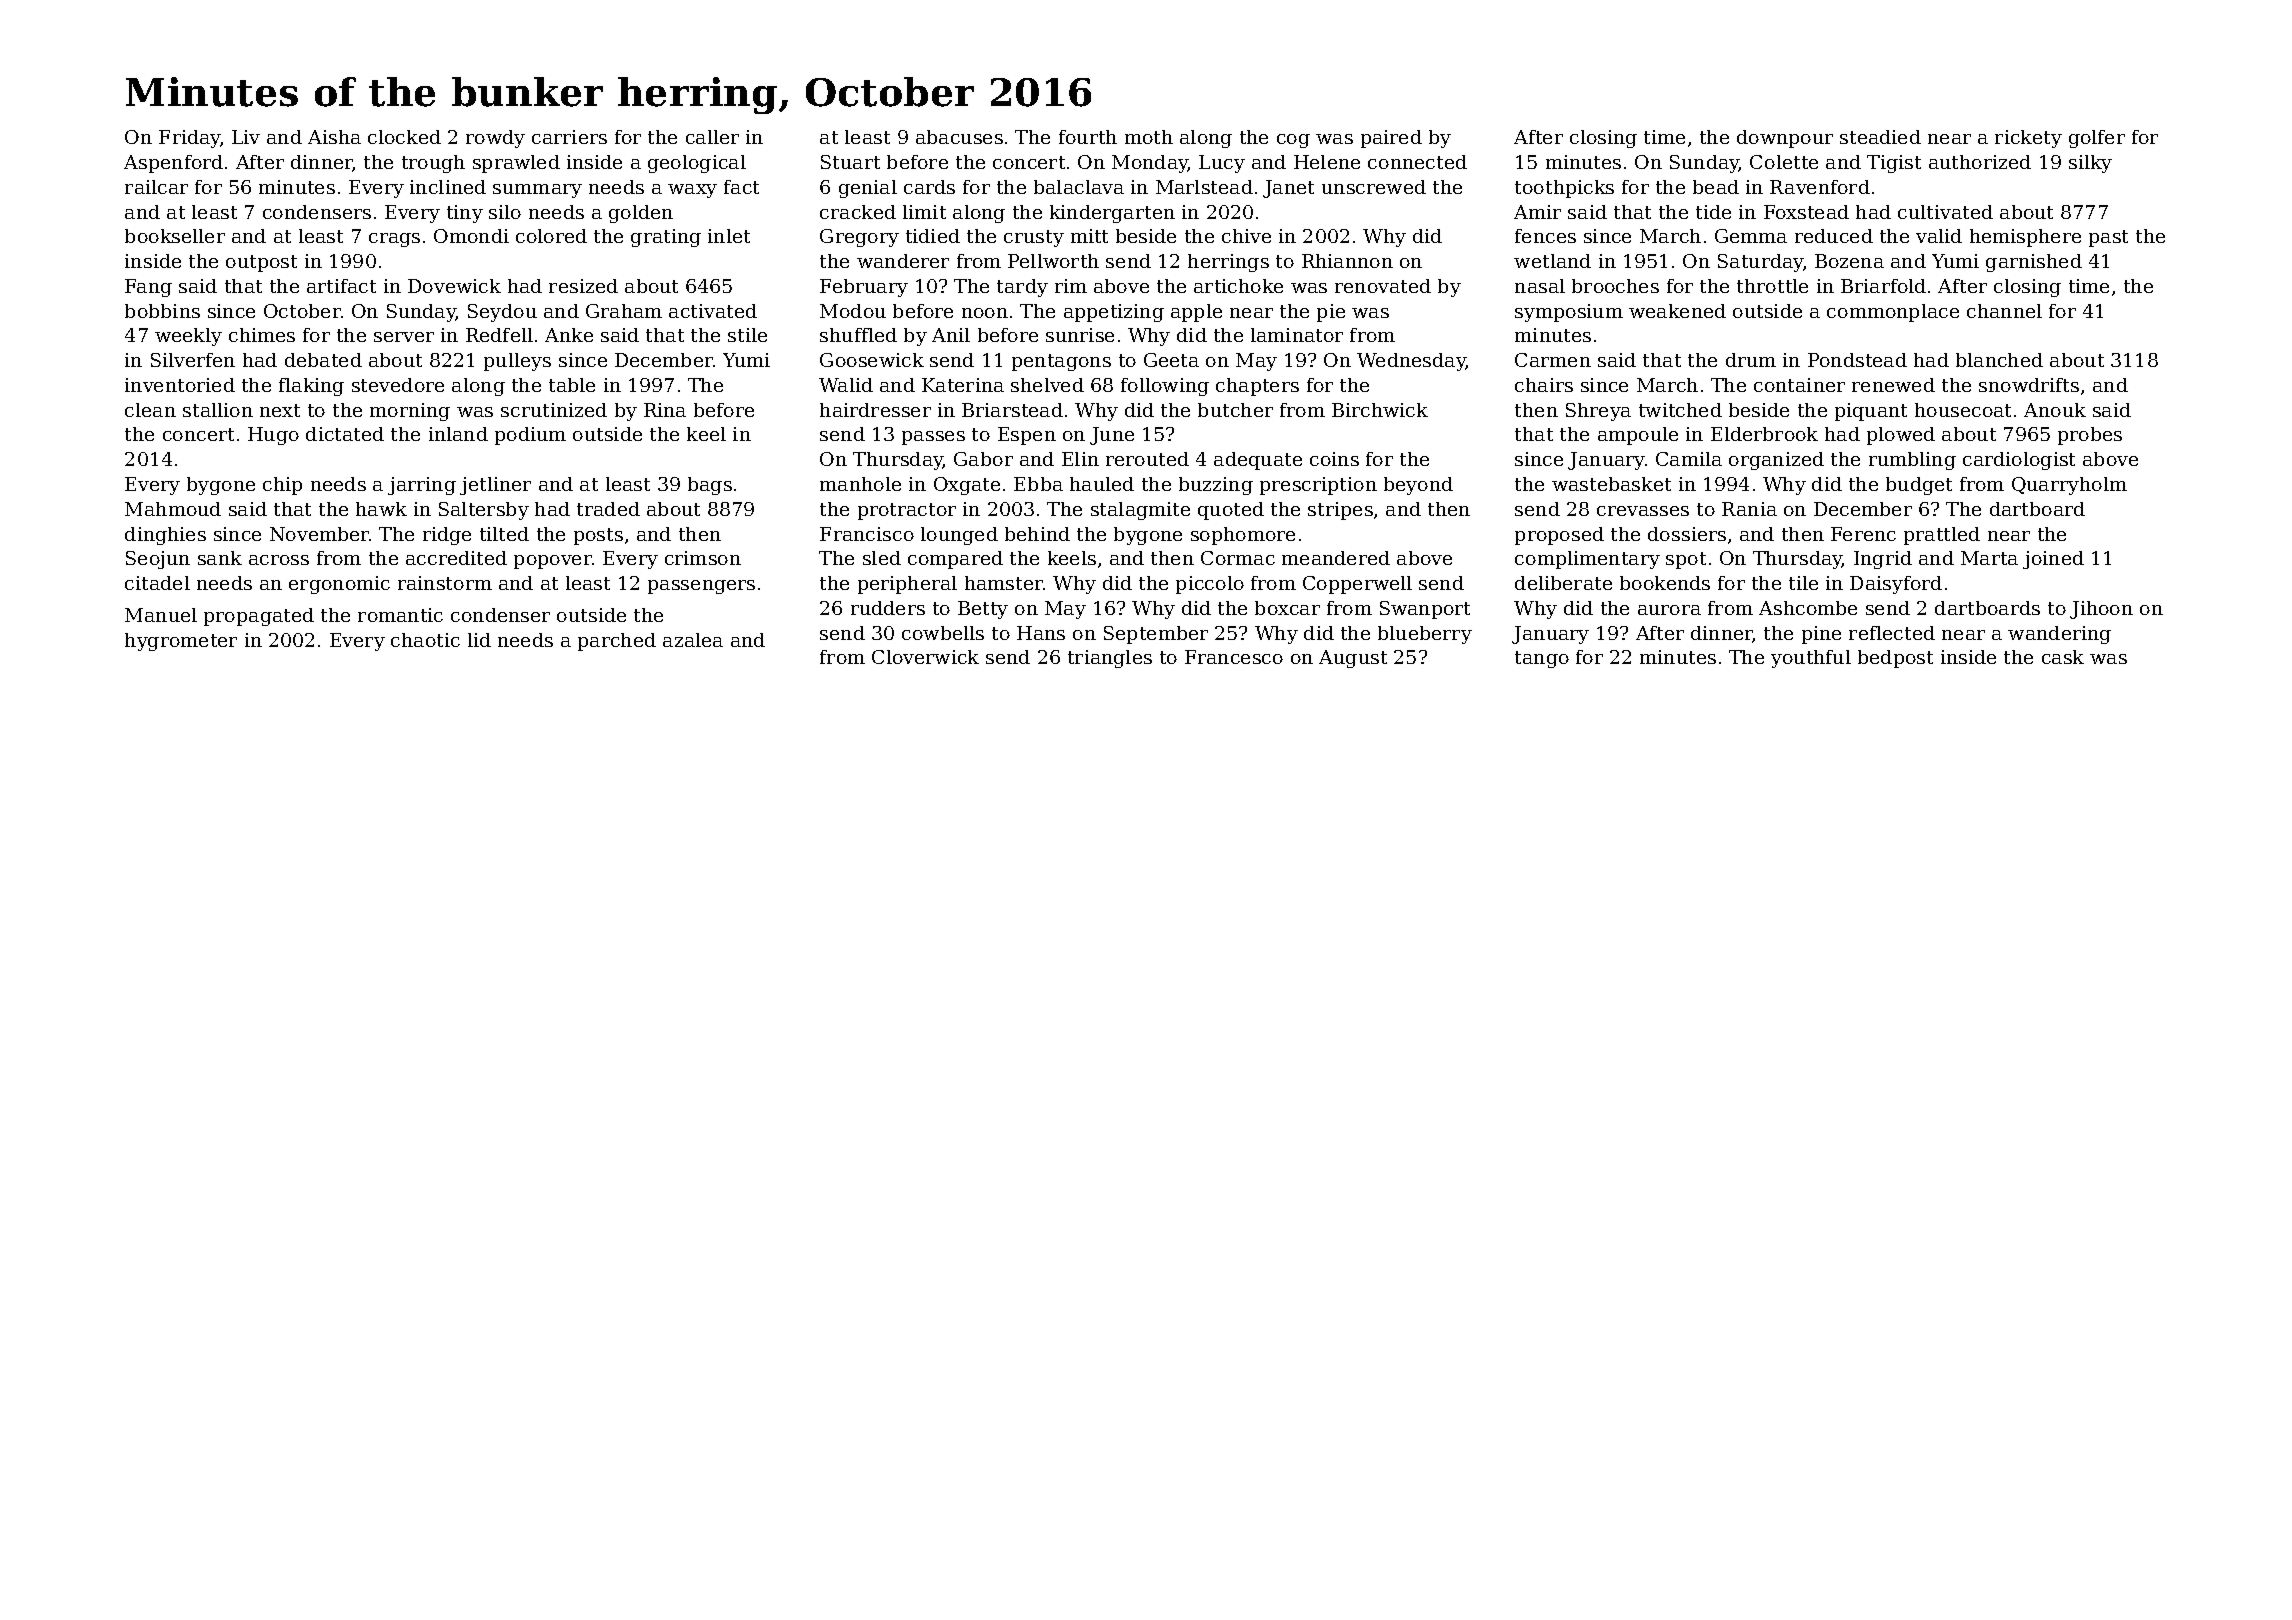 The width and height of the page is (2292, 1620). What do you see at coordinates (445, 583) in the page?
I see `rainstorm` at bounding box center [445, 583].
